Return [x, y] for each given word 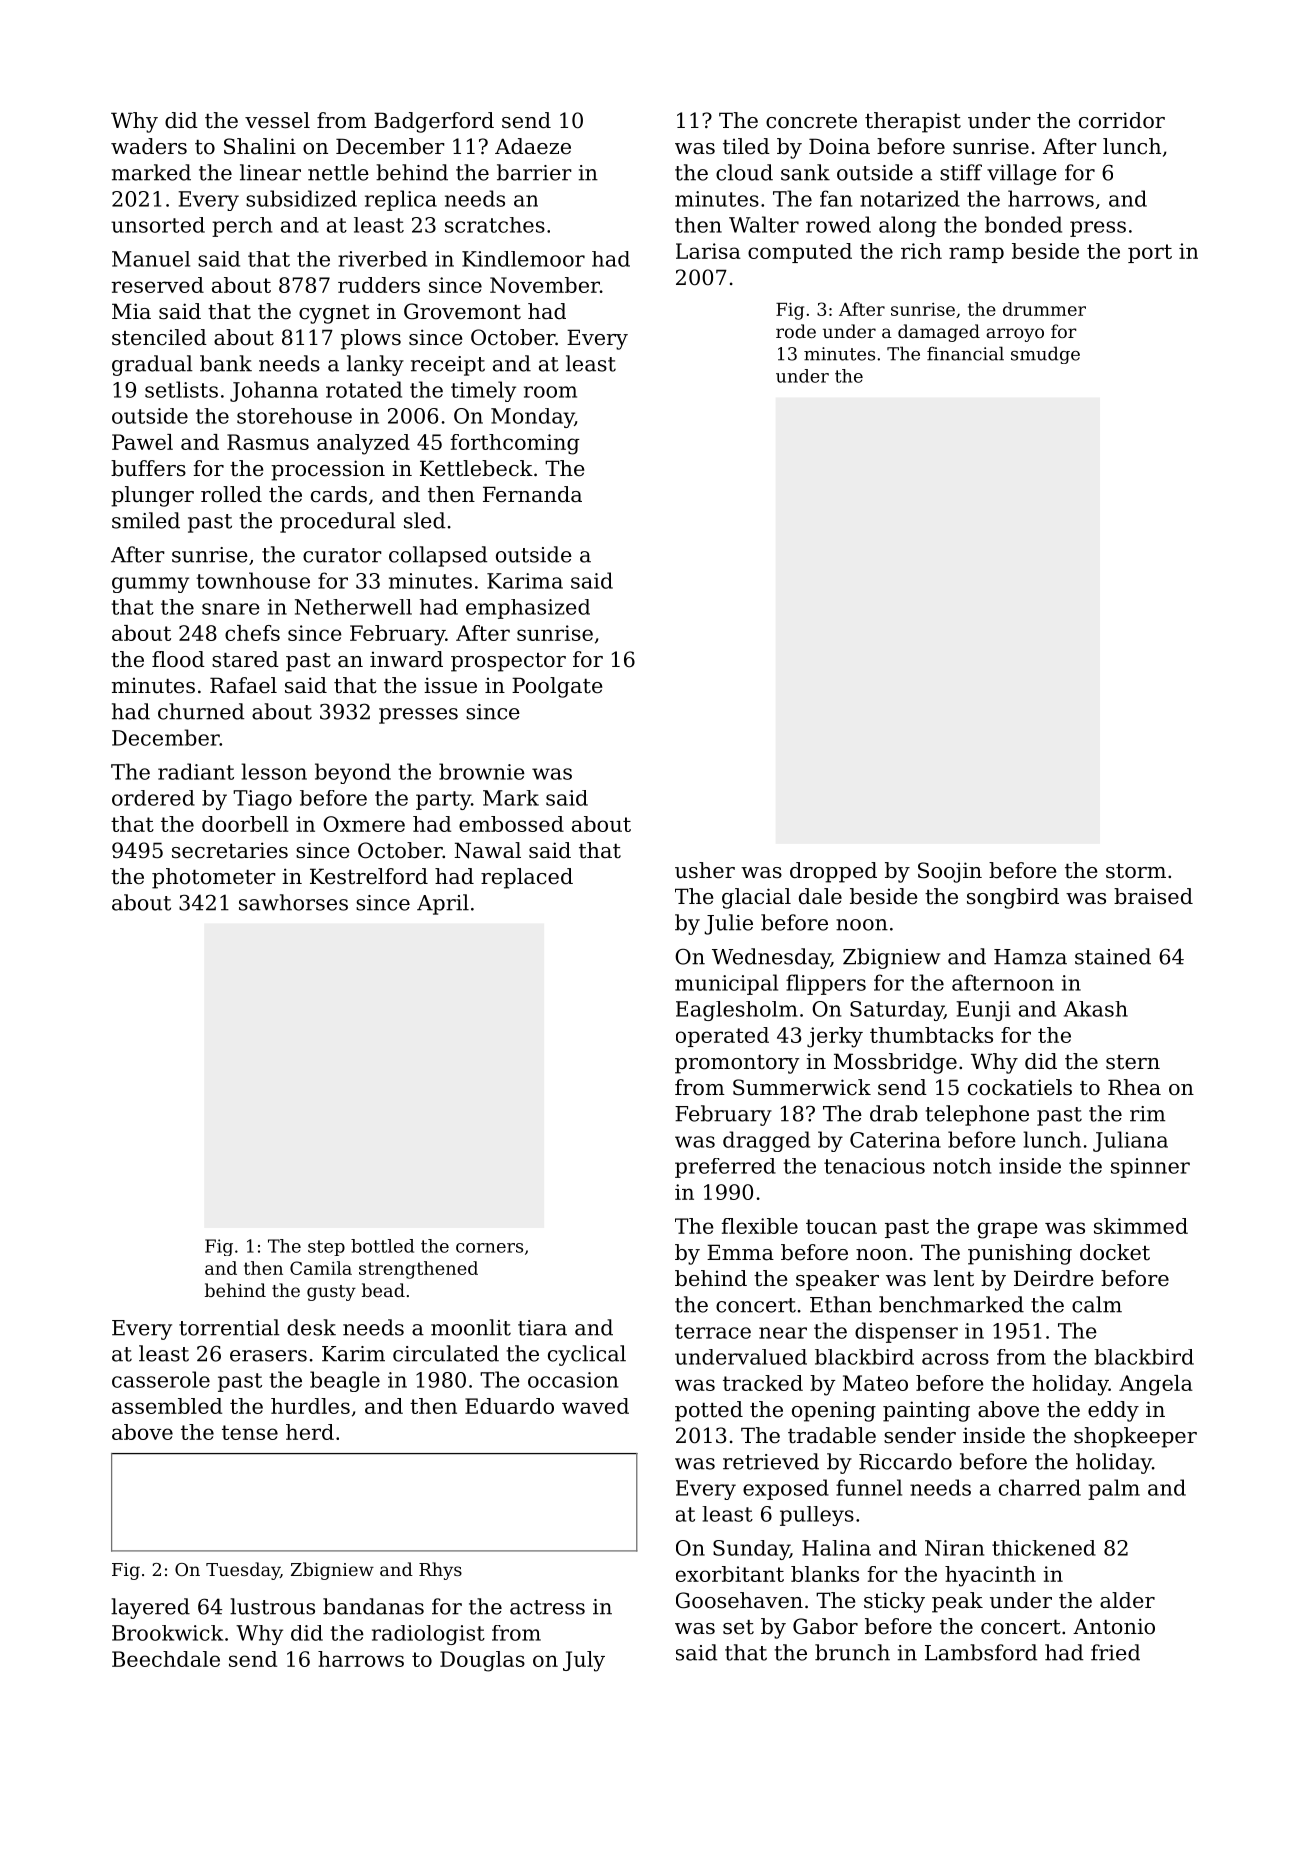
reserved [158, 285]
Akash [1096, 1009]
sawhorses [293, 902]
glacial [756, 898]
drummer [1044, 309]
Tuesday [243, 1571]
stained [1113, 956]
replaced [527, 878]
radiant [196, 771]
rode [796, 331]
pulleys [817, 1516]
